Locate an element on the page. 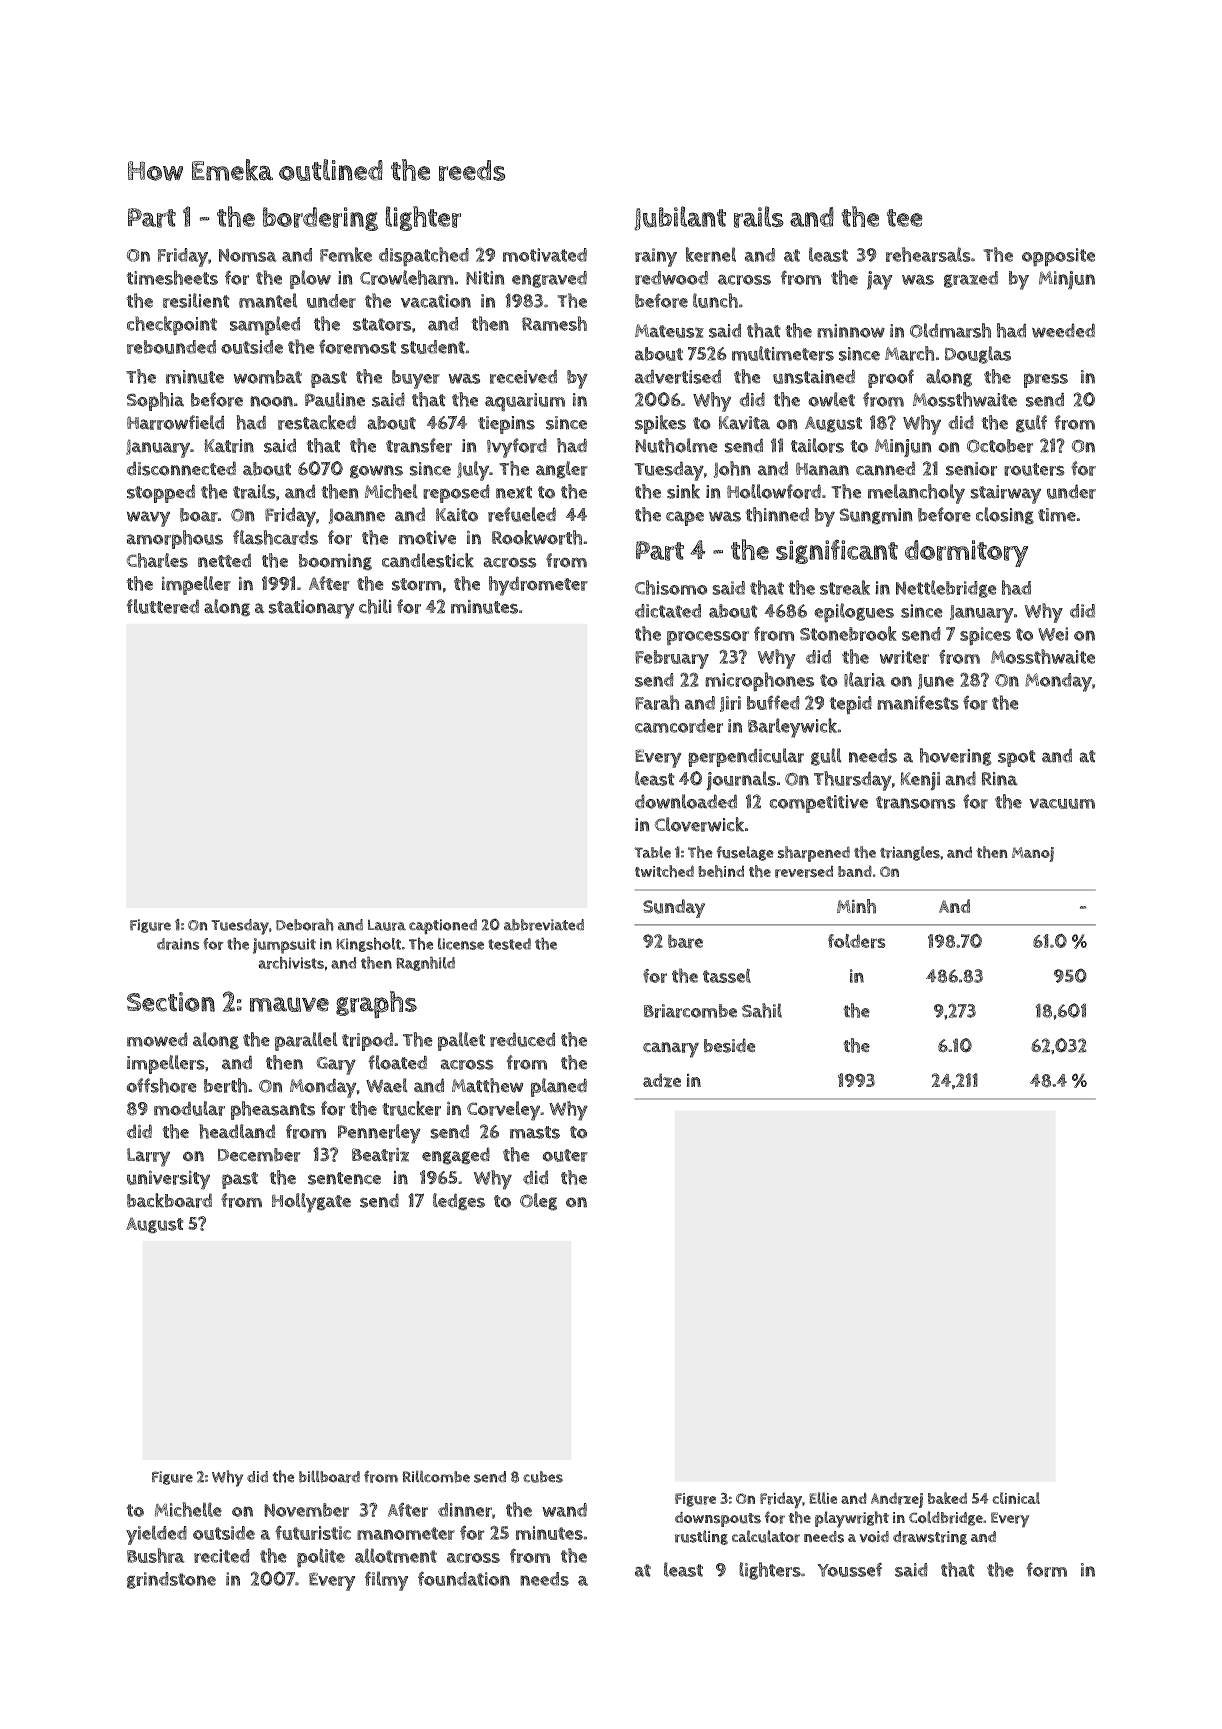  Briarcombe is located at coordinates (690, 1011).
